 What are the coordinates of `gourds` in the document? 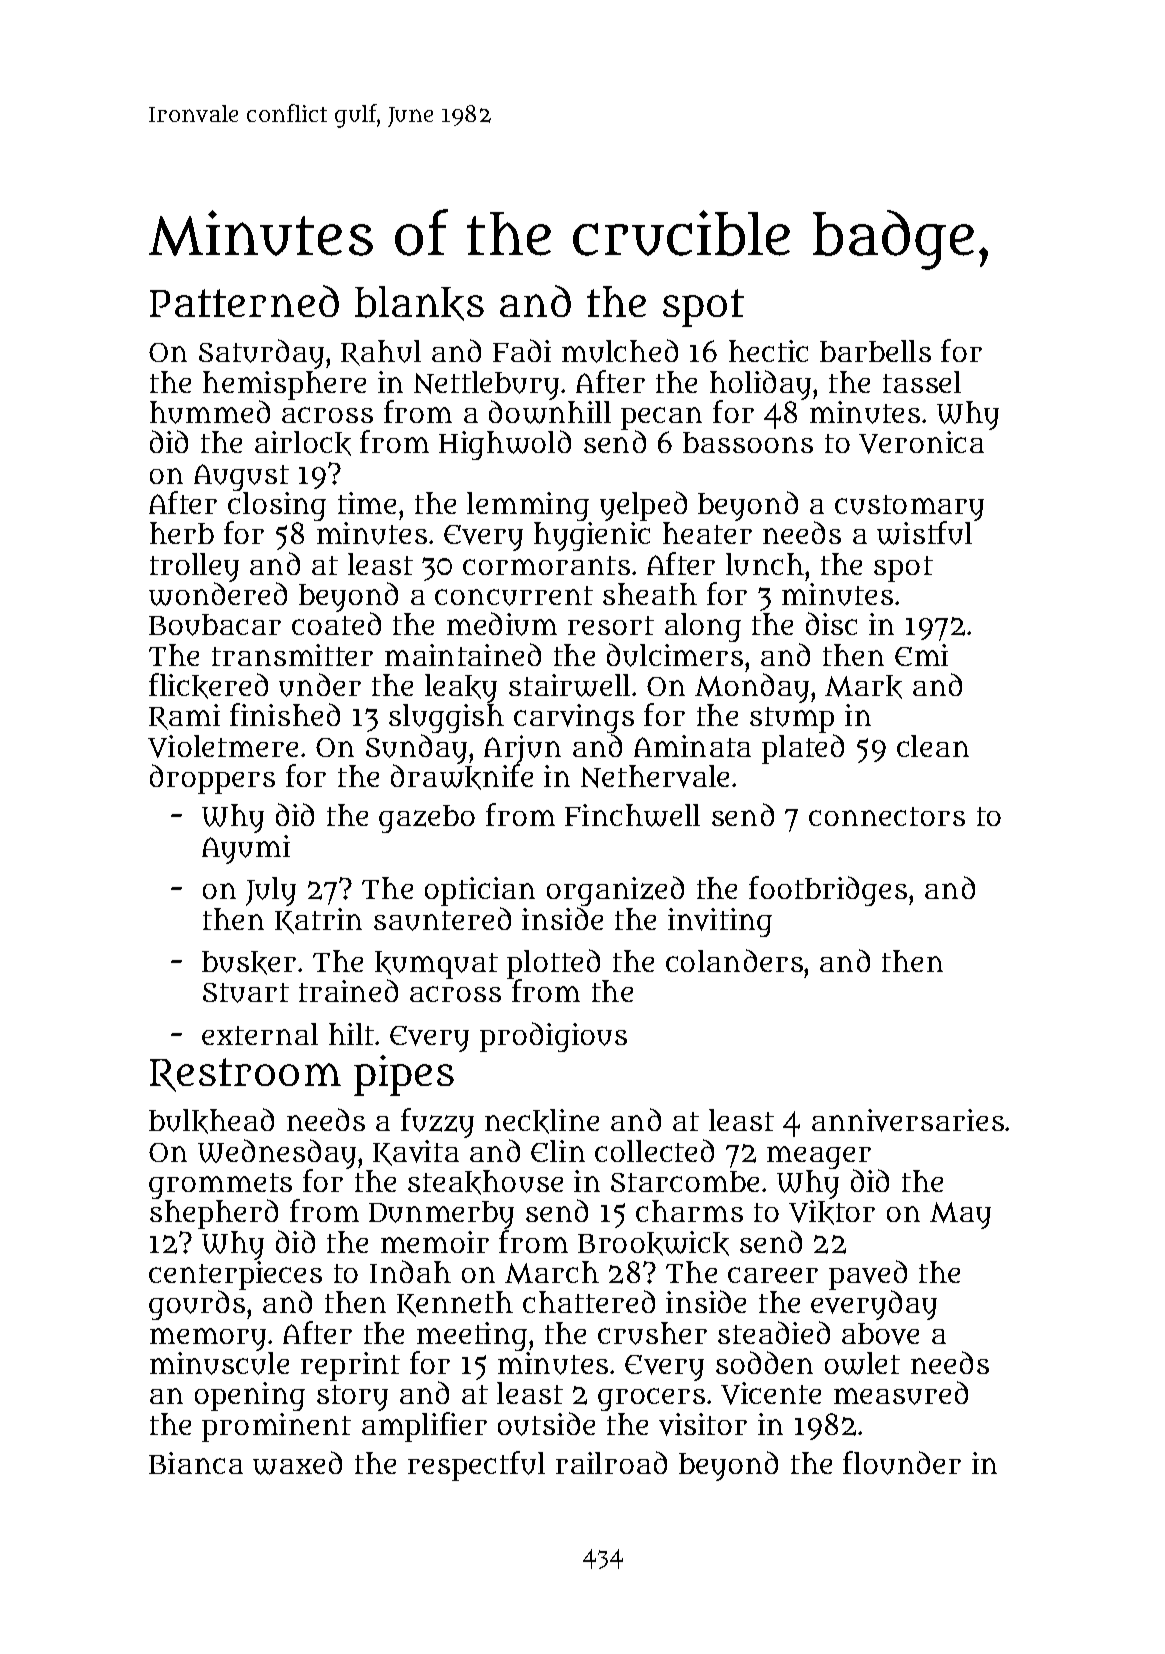 It's located at (197, 1305).
